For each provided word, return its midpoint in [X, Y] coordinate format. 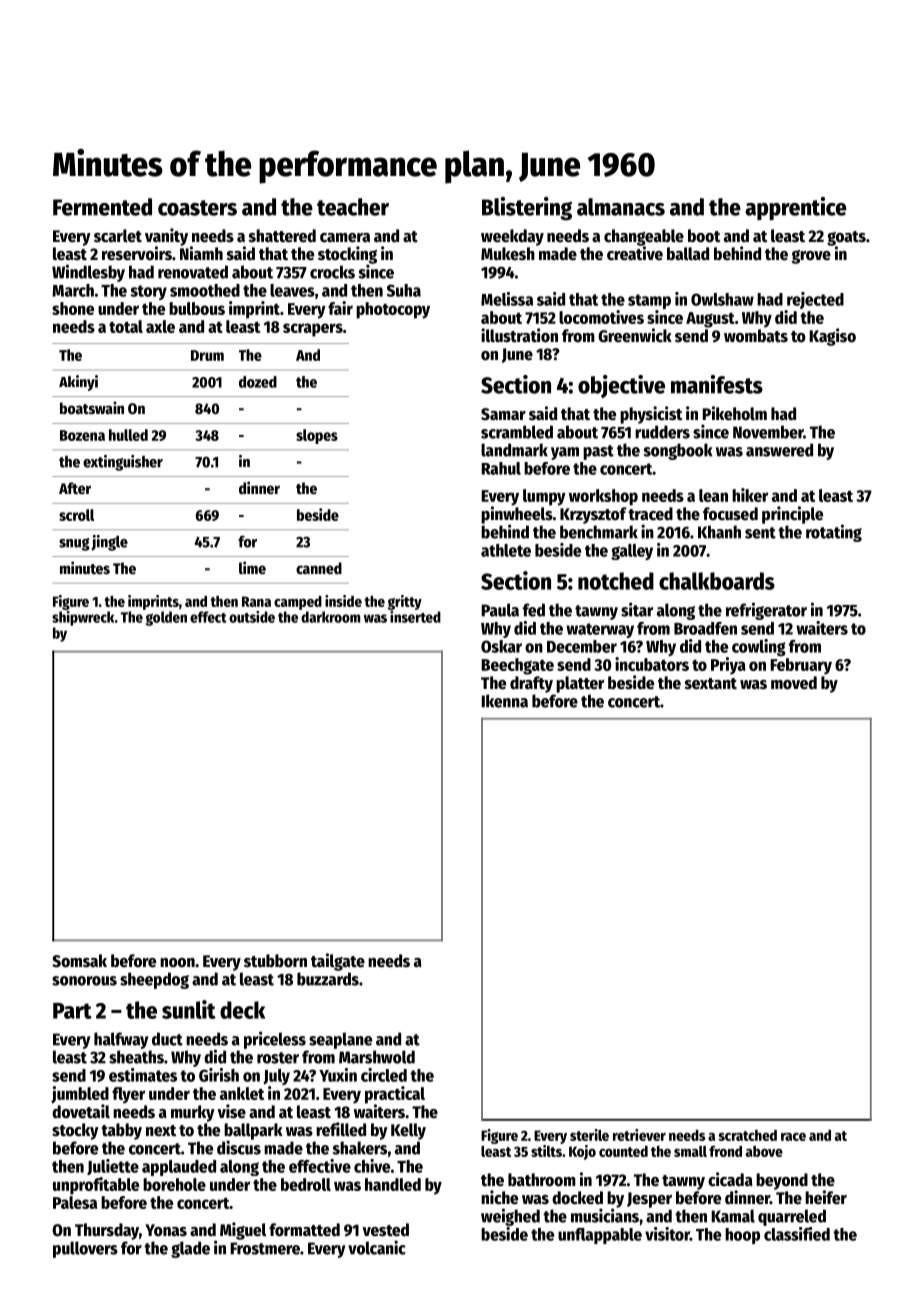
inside [343, 601]
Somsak [79, 961]
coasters [197, 208]
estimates [143, 1075]
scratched [747, 1135]
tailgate [338, 962]
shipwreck [83, 618]
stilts [546, 1151]
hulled [128, 435]
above [764, 1151]
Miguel [243, 1231]
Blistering [527, 209]
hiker [750, 495]
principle [792, 515]
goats [846, 238]
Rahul [501, 468]
